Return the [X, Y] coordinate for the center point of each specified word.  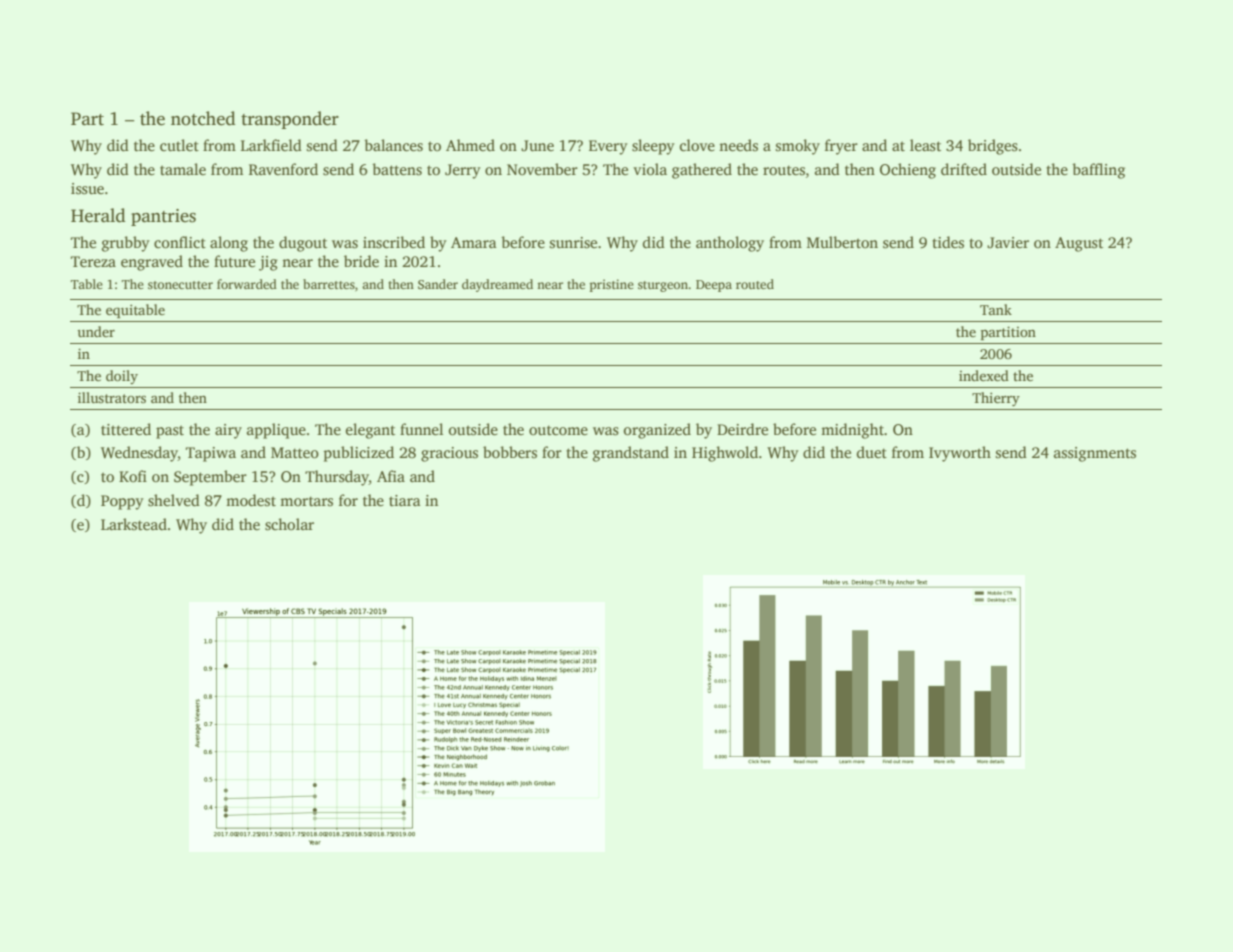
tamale [183, 169]
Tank [996, 309]
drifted [964, 169]
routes [784, 170]
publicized [359, 454]
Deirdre [742, 429]
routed [755, 284]
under [96, 331]
